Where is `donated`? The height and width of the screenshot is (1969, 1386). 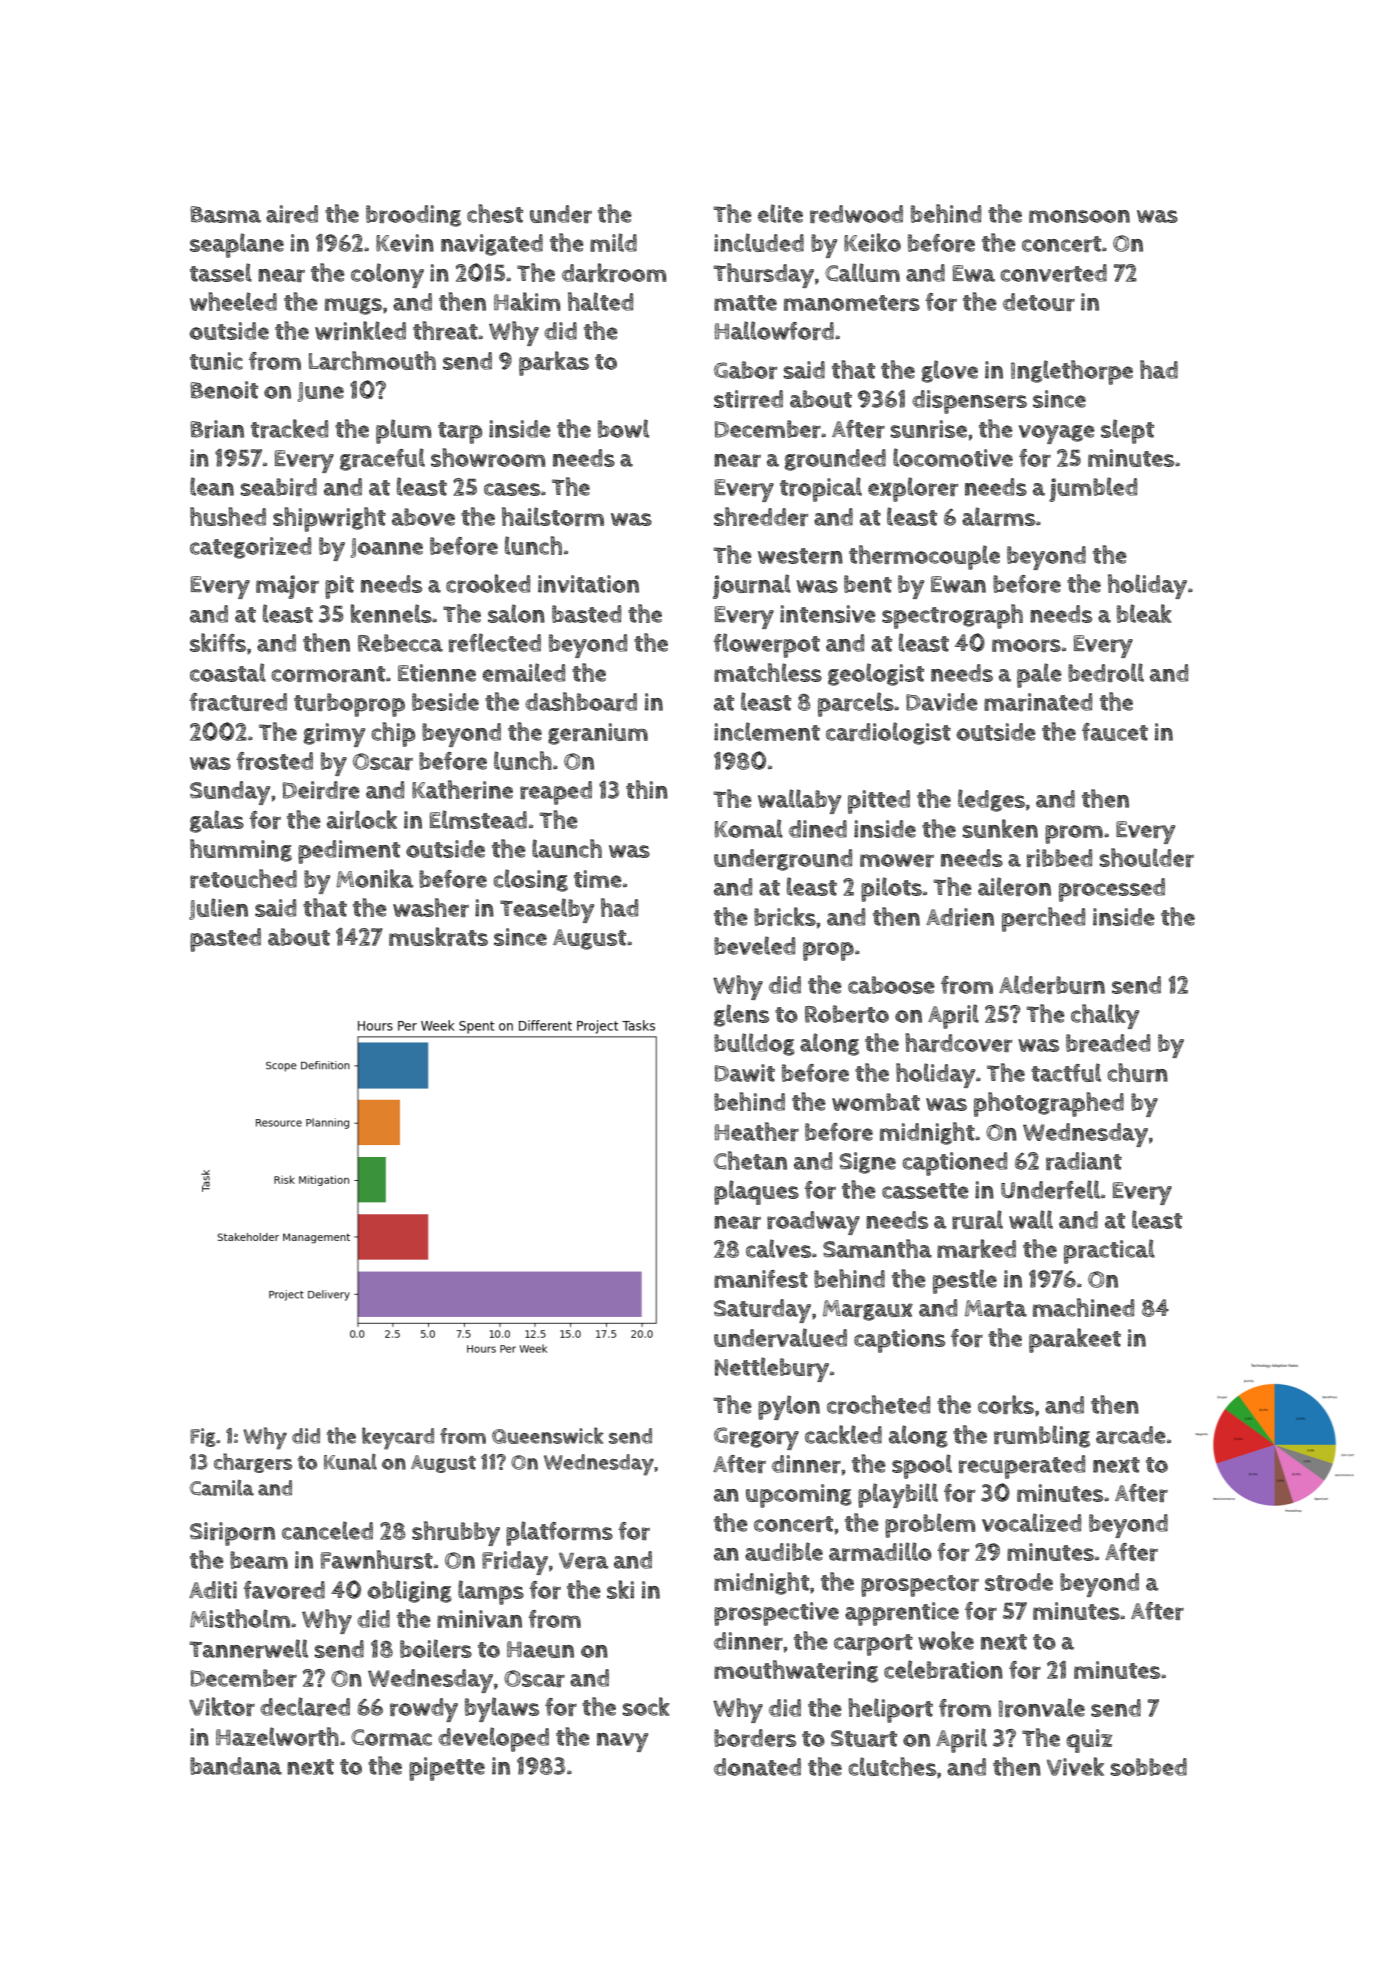 donated is located at coordinates (757, 1767).
